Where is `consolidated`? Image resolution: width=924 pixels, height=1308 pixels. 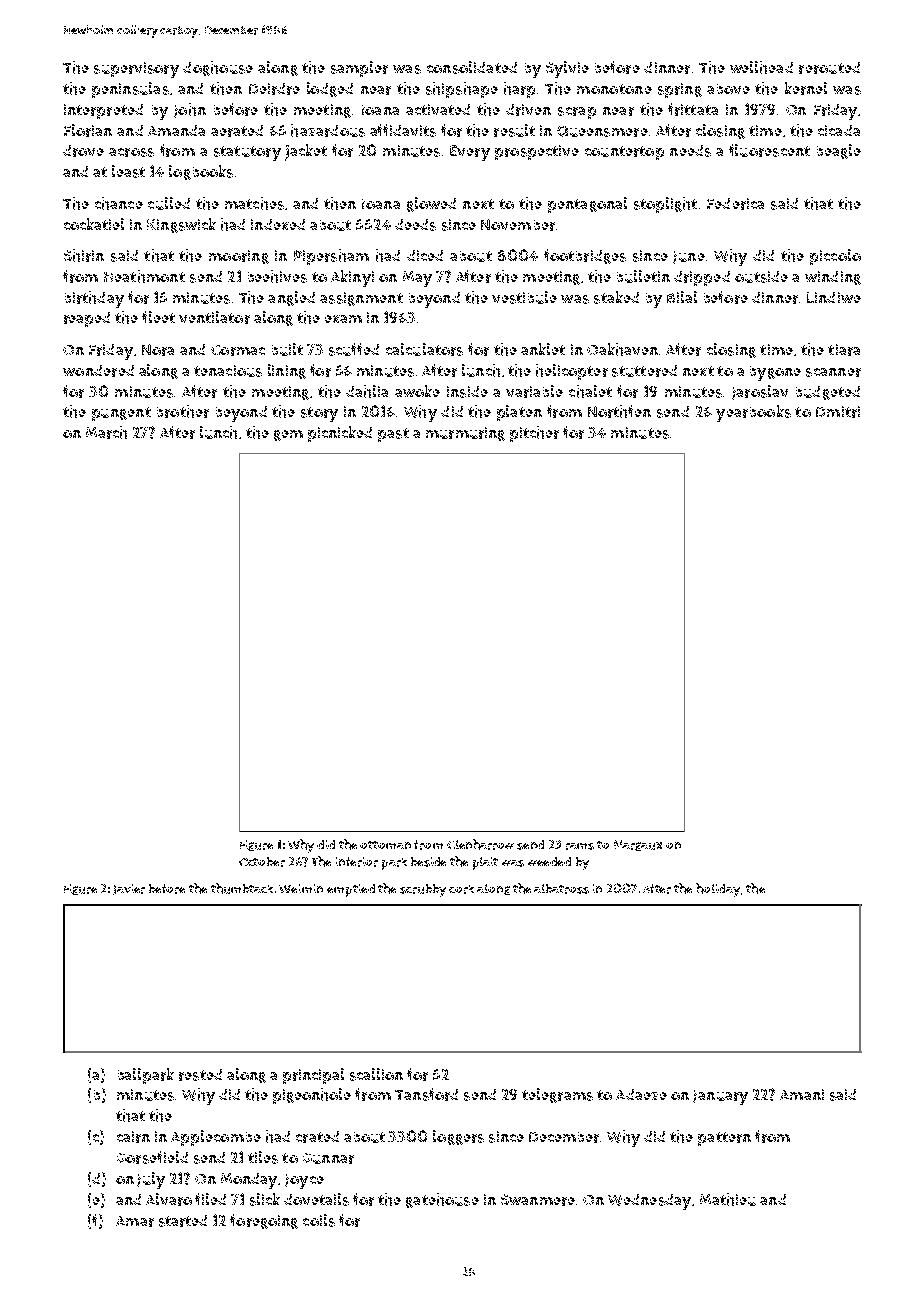 consolidated is located at coordinates (472, 67).
